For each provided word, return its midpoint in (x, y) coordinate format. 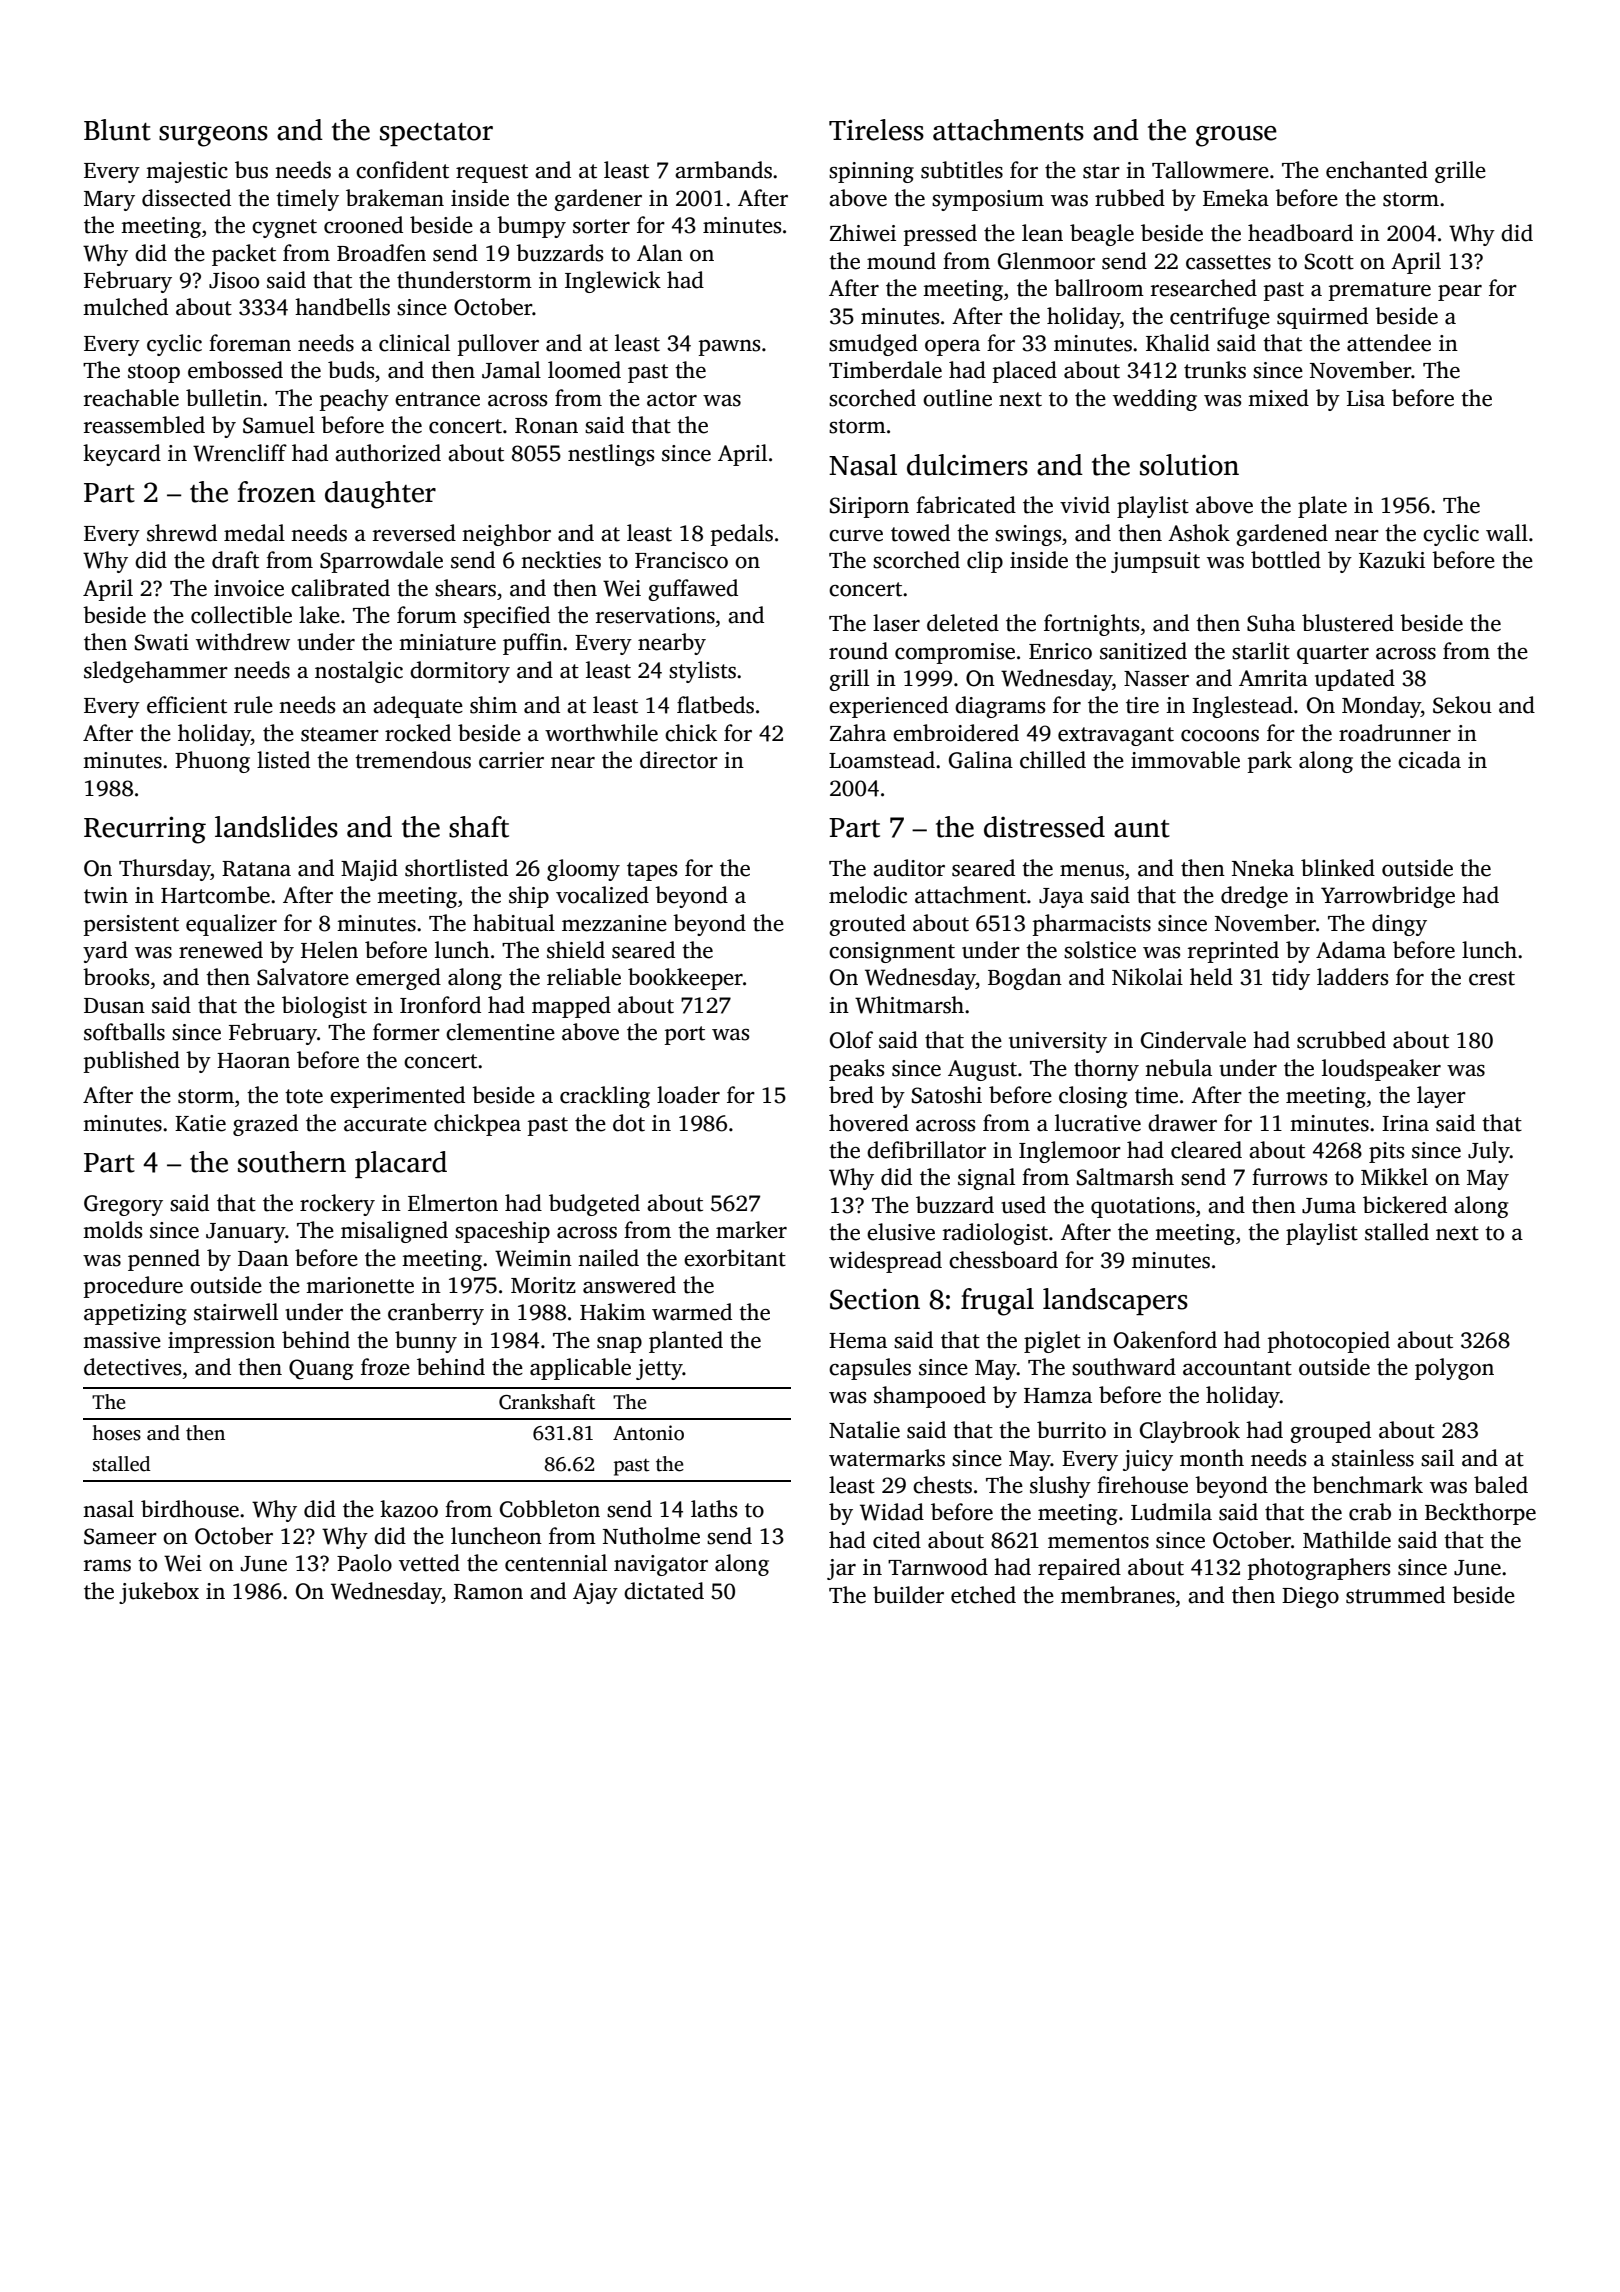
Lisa (1366, 398)
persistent (131, 925)
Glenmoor (1046, 261)
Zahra (858, 733)
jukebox (159, 1593)
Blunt (117, 130)
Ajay (595, 1593)
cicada (1429, 760)
